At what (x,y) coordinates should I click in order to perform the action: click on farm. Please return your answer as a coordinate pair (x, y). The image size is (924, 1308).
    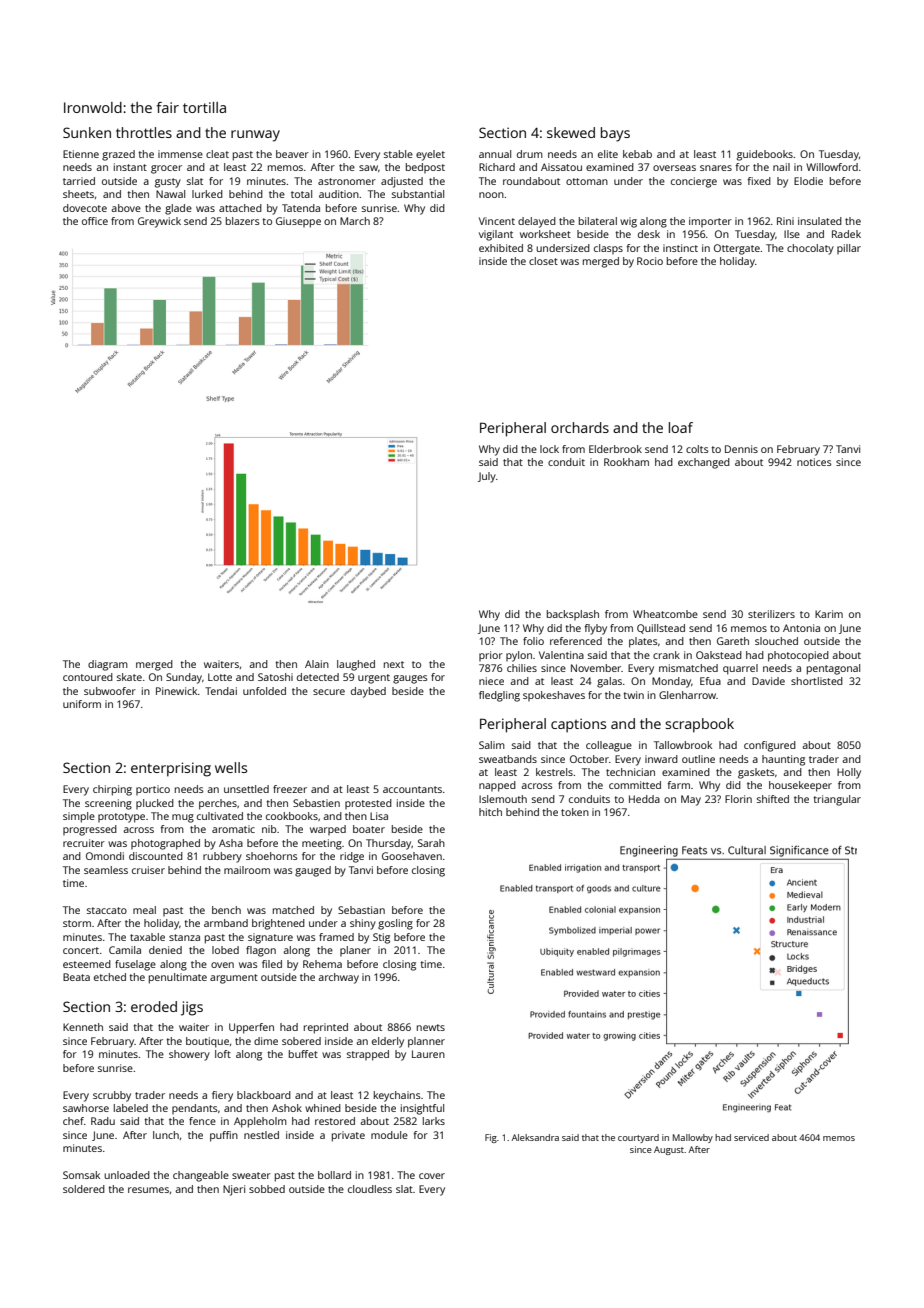
    Looking at the image, I should click on (679, 785).
